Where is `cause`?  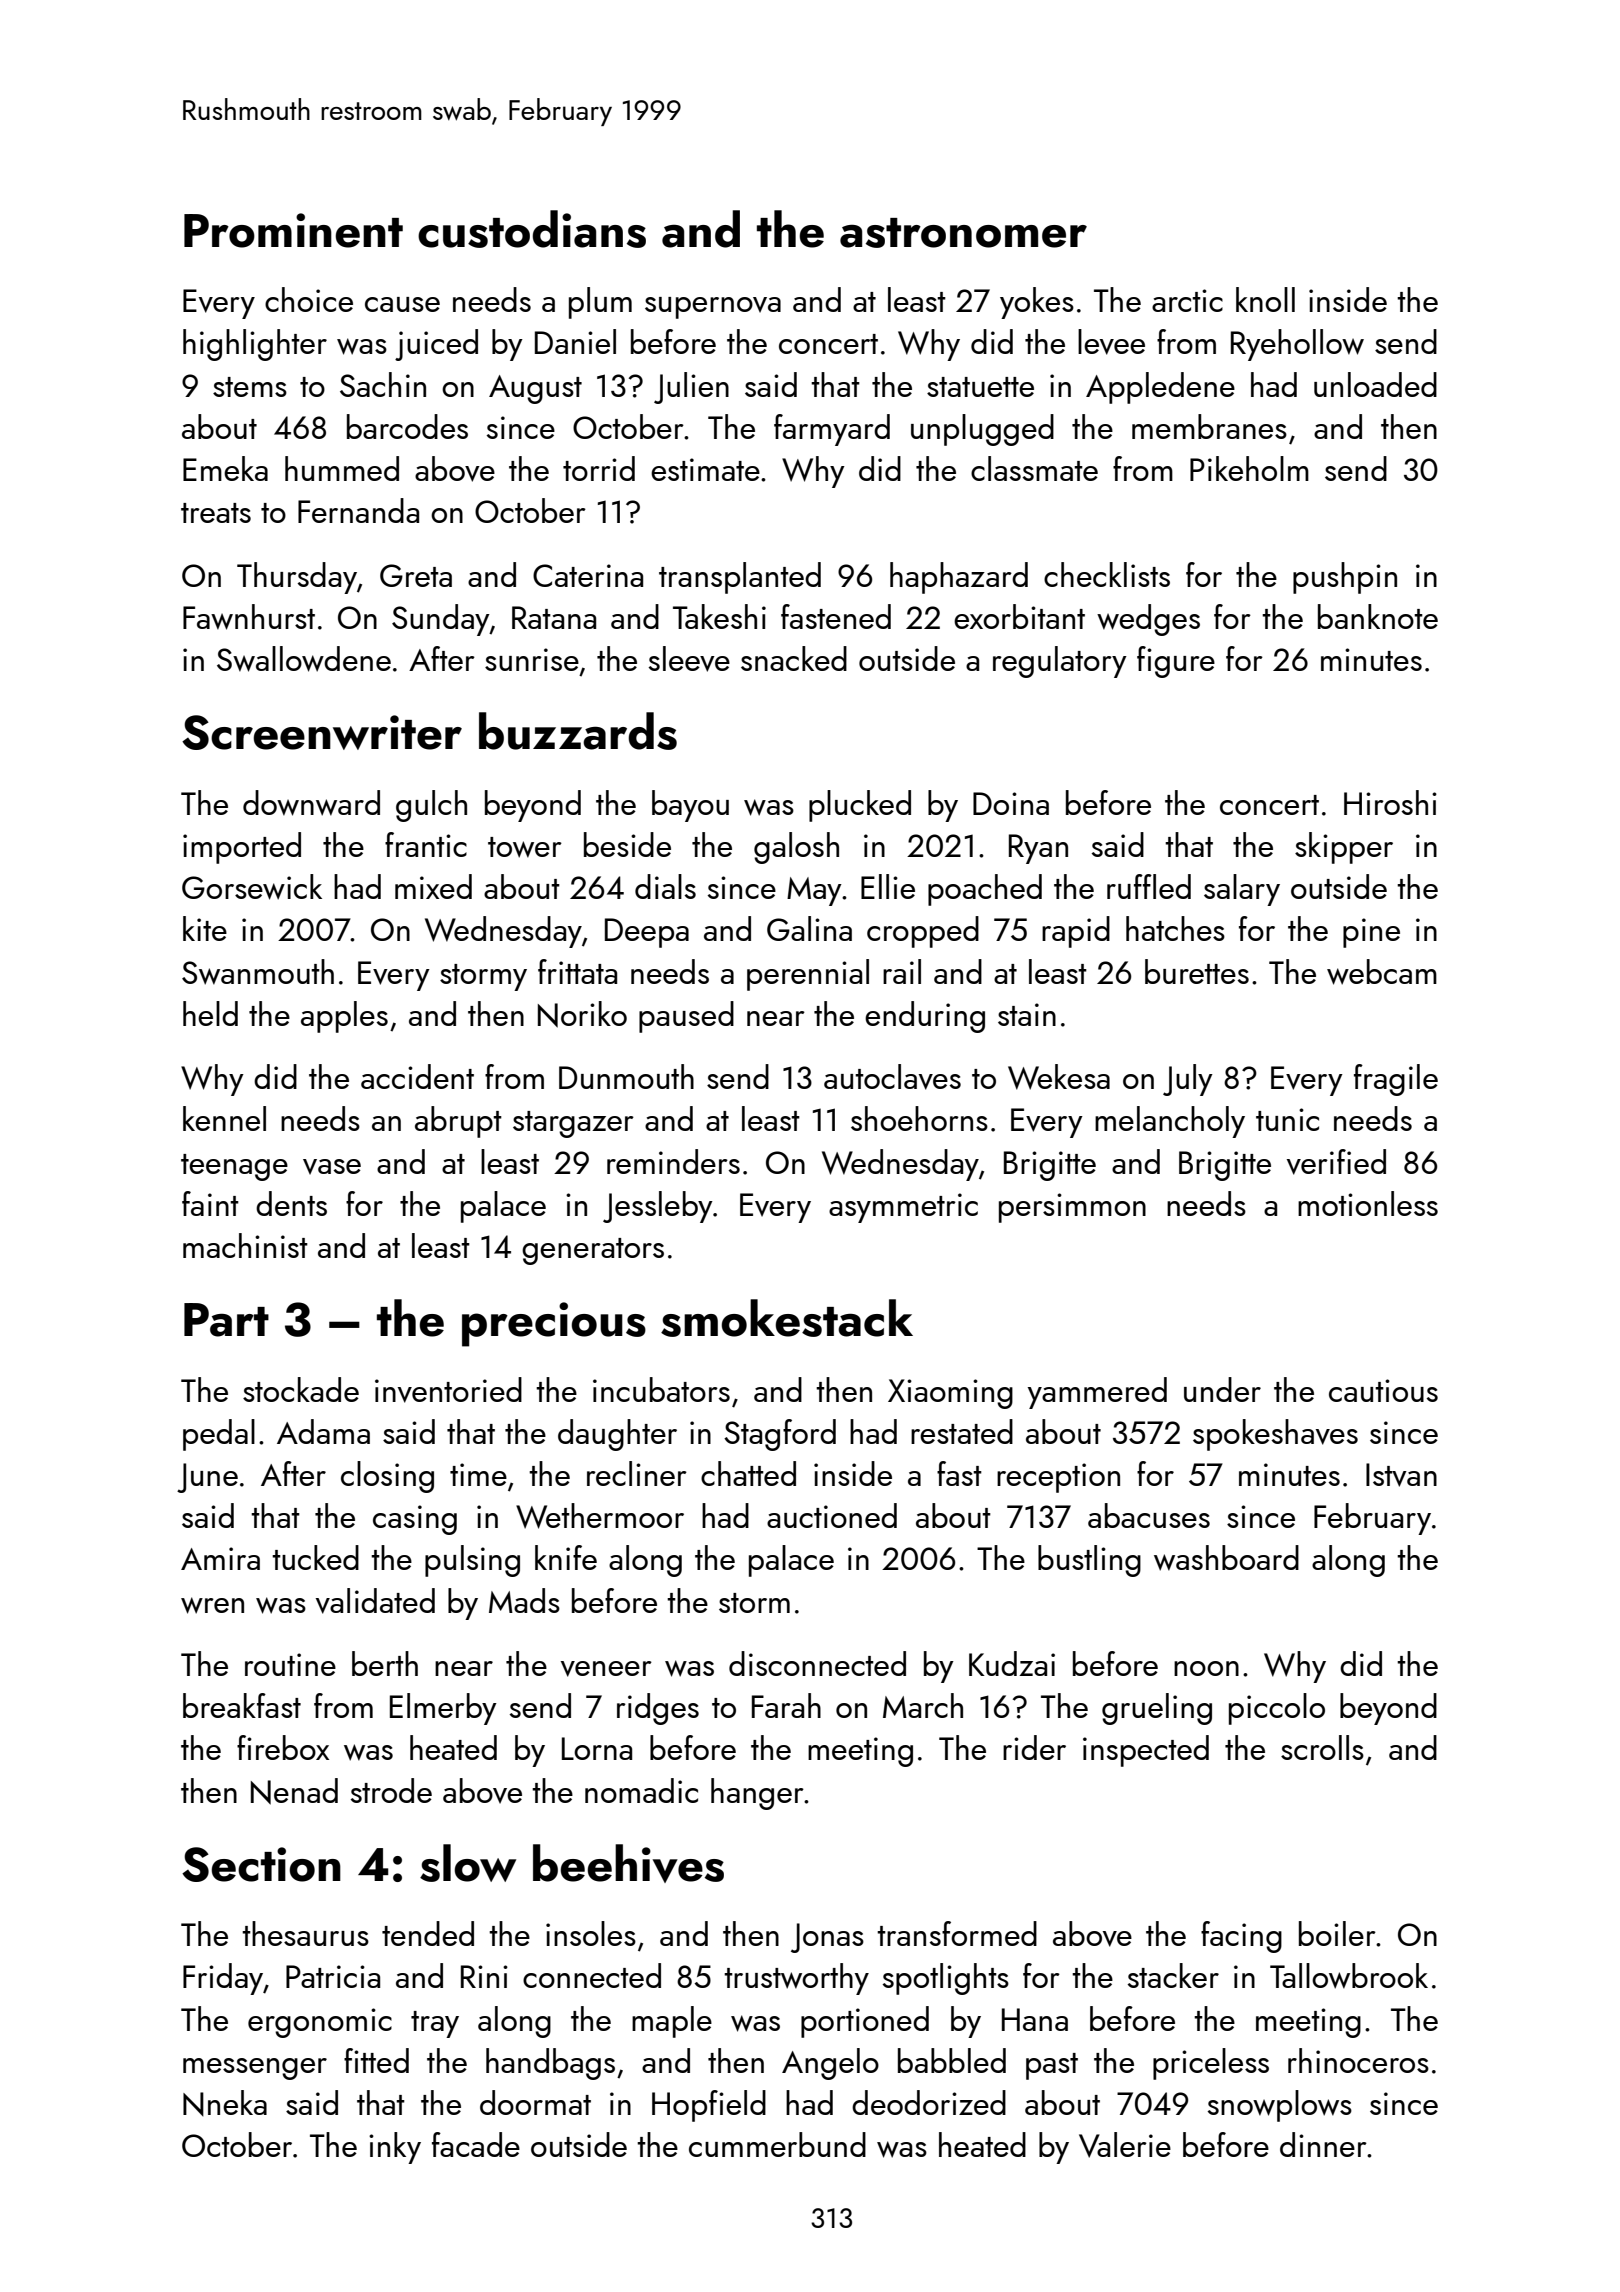 cause is located at coordinates (402, 304).
